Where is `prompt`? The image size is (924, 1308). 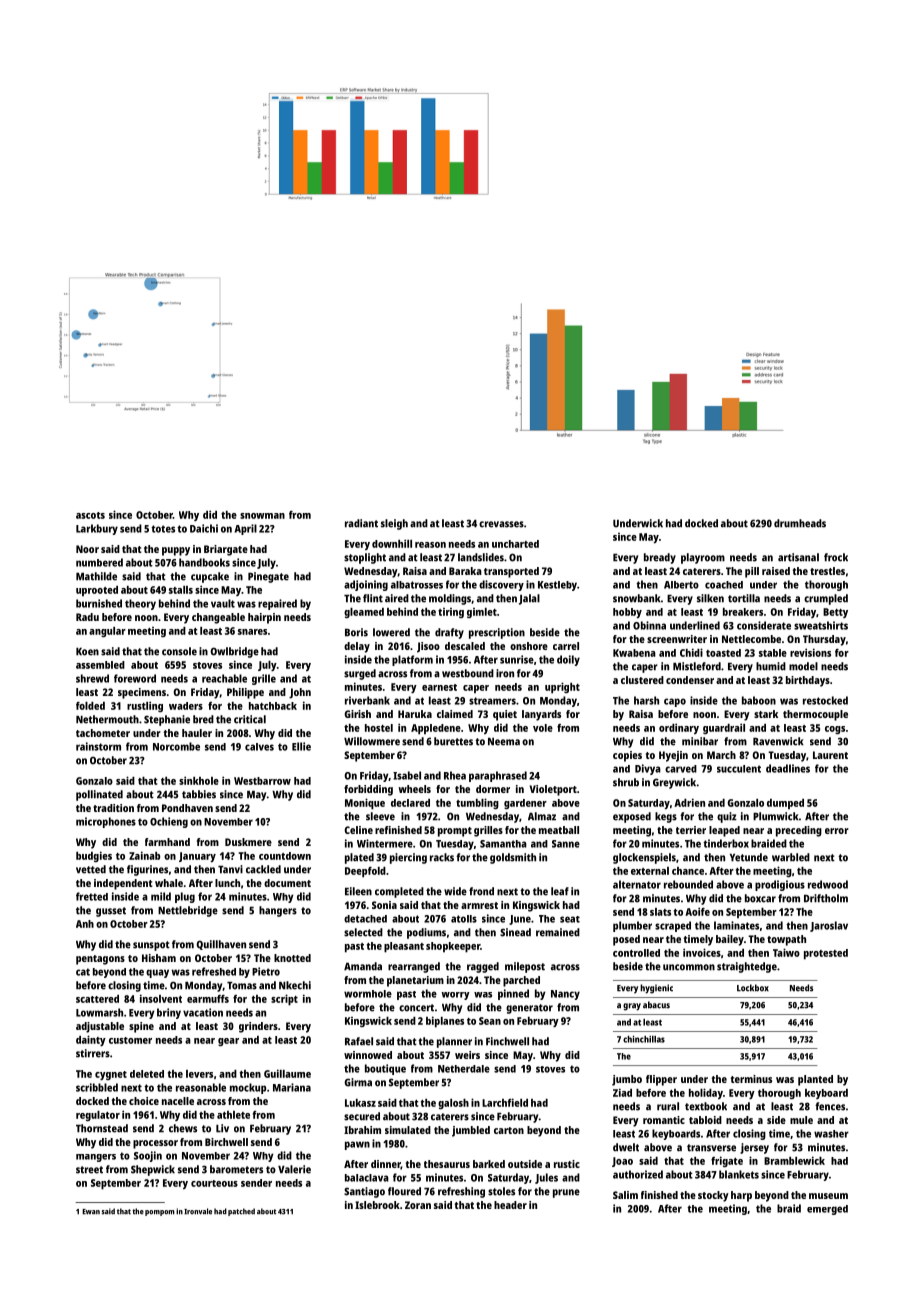
prompt is located at coordinates (455, 832).
